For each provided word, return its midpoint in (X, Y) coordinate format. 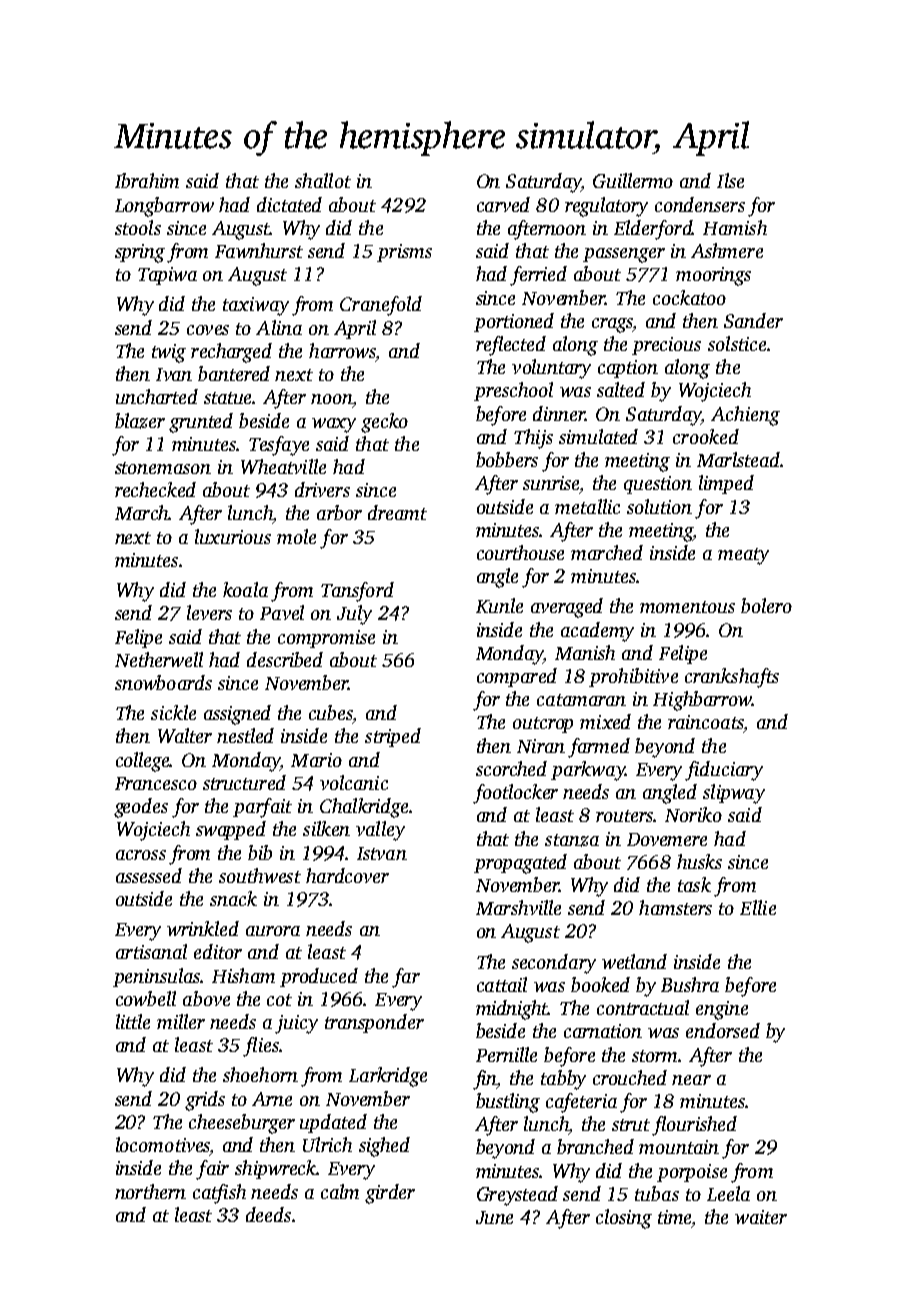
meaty (743, 556)
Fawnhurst (259, 250)
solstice (737, 343)
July (354, 615)
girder (390, 1194)
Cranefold (381, 306)
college (143, 762)
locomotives (163, 1144)
